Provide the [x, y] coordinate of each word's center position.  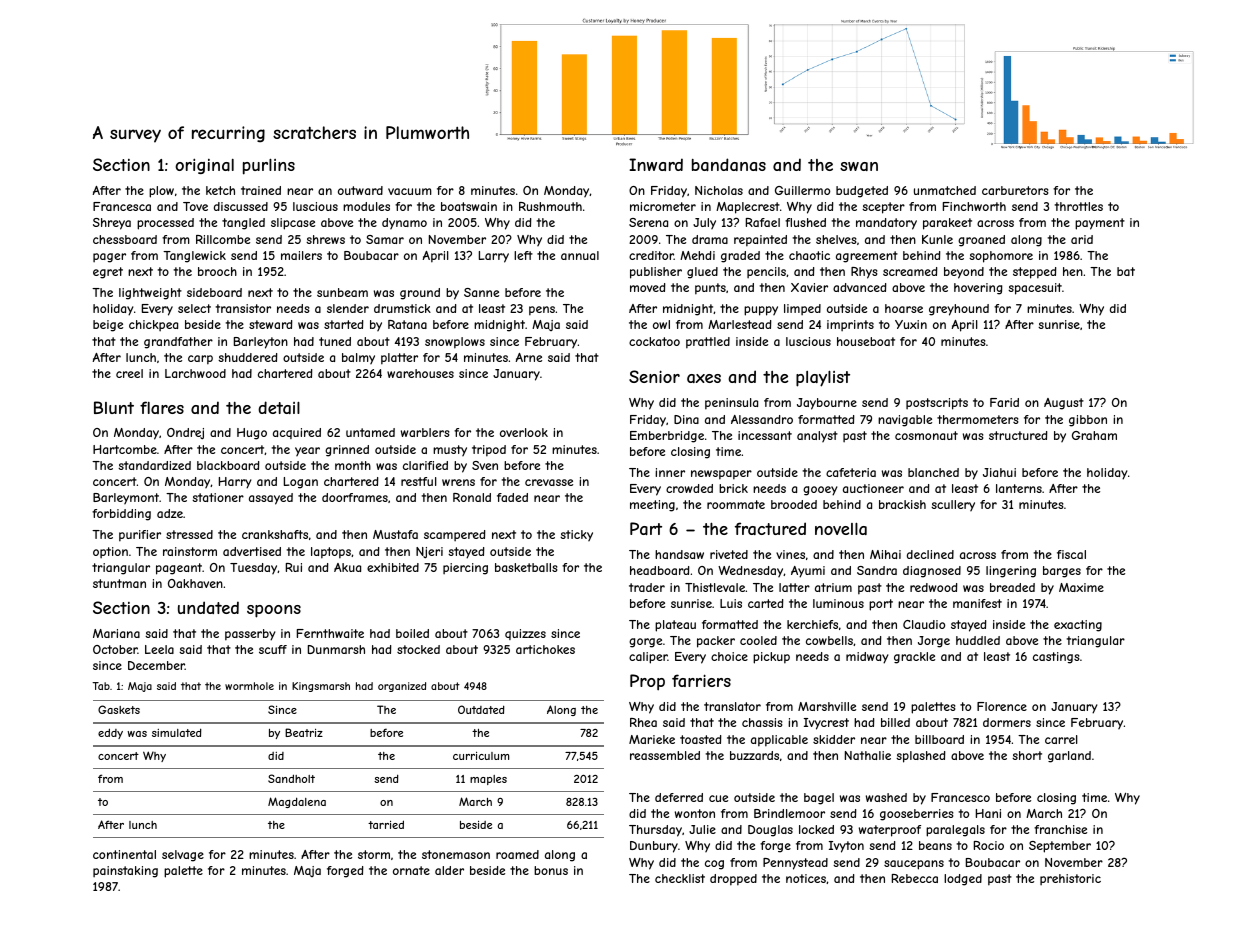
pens [542, 311]
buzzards [754, 755]
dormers [1007, 722]
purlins [269, 167]
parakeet [947, 224]
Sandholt [291, 778]
